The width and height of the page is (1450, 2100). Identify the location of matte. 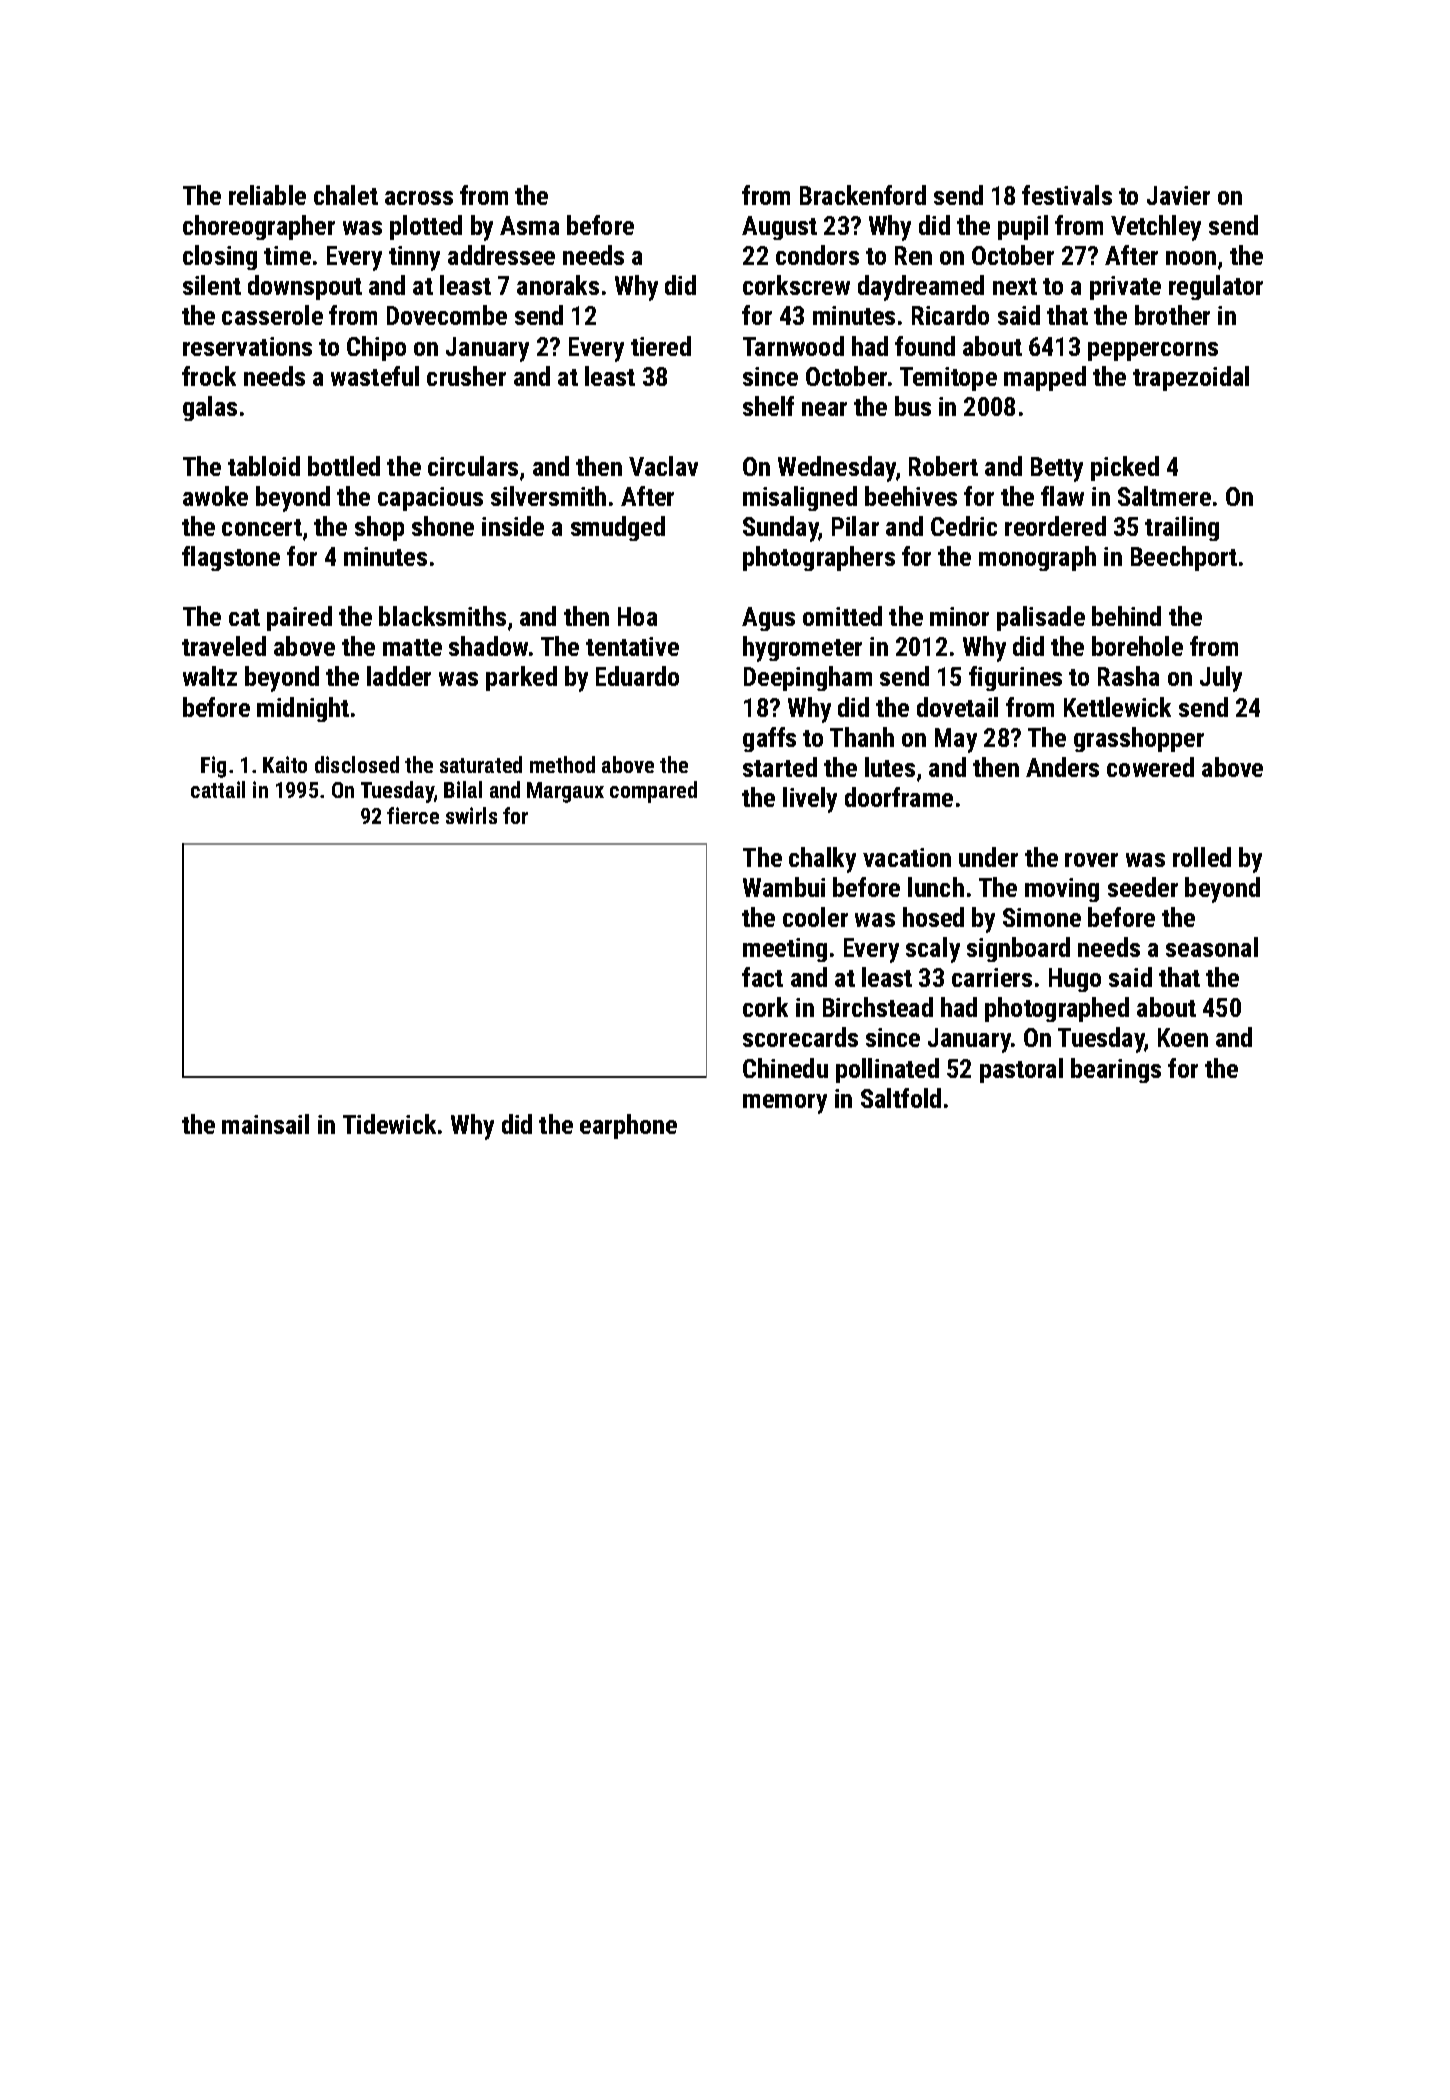
(412, 647).
